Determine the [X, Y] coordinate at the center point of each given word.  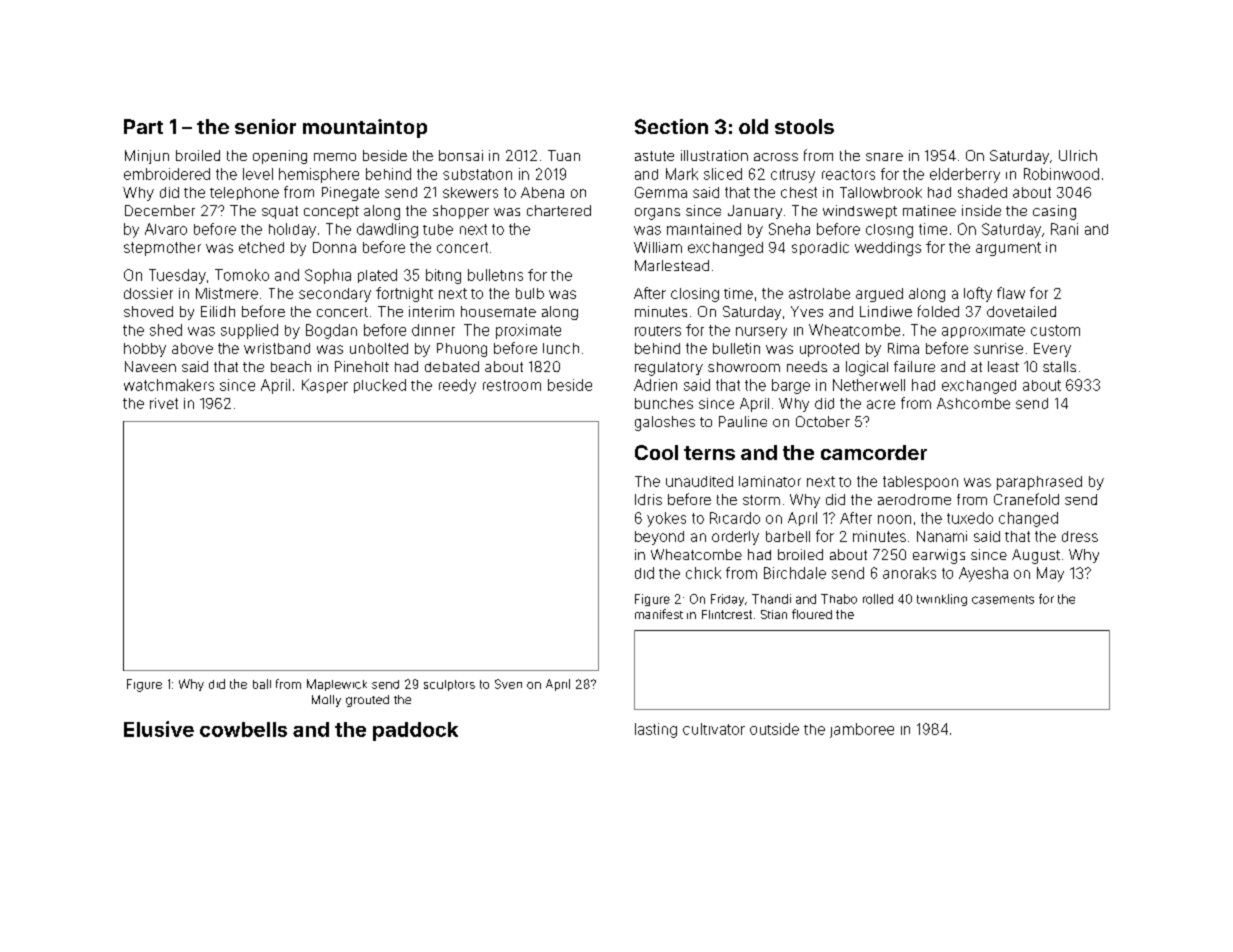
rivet [164, 403]
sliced [723, 174]
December [160, 210]
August [1036, 556]
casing [1054, 212]
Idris [648, 499]
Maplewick [337, 685]
